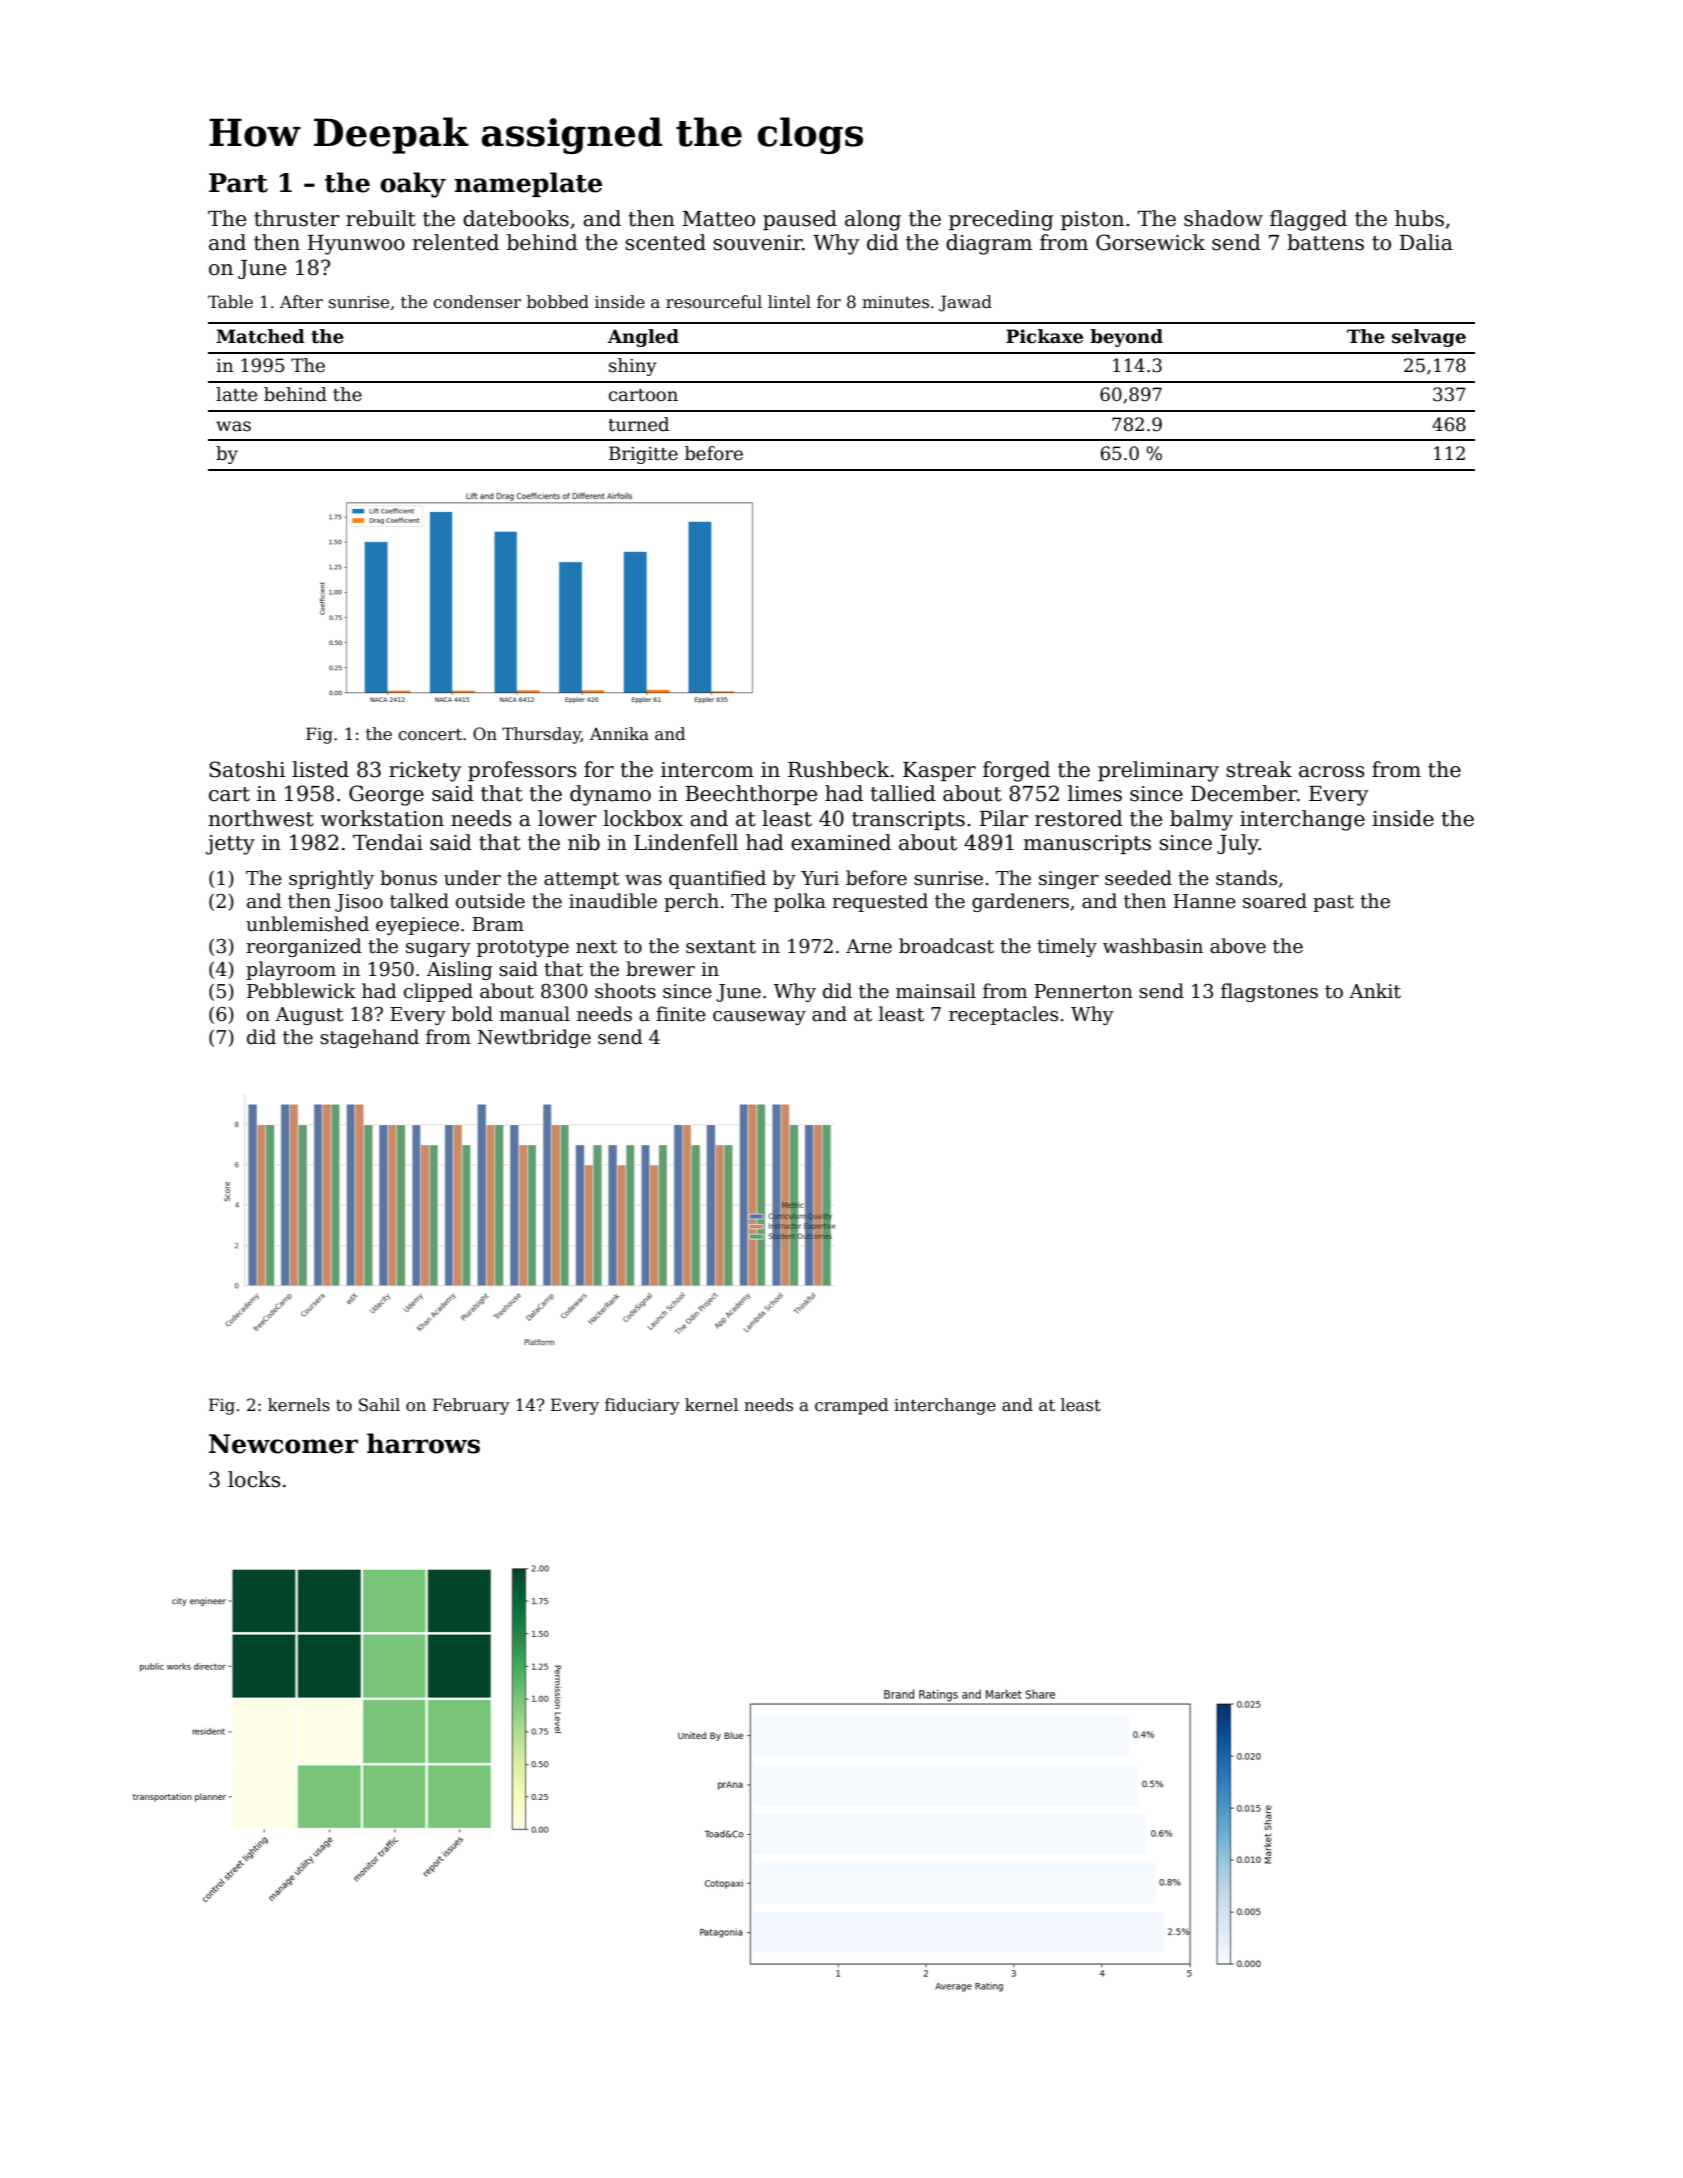 The height and width of the page is (2178, 1683). I want to click on Pebblewick, so click(301, 991).
